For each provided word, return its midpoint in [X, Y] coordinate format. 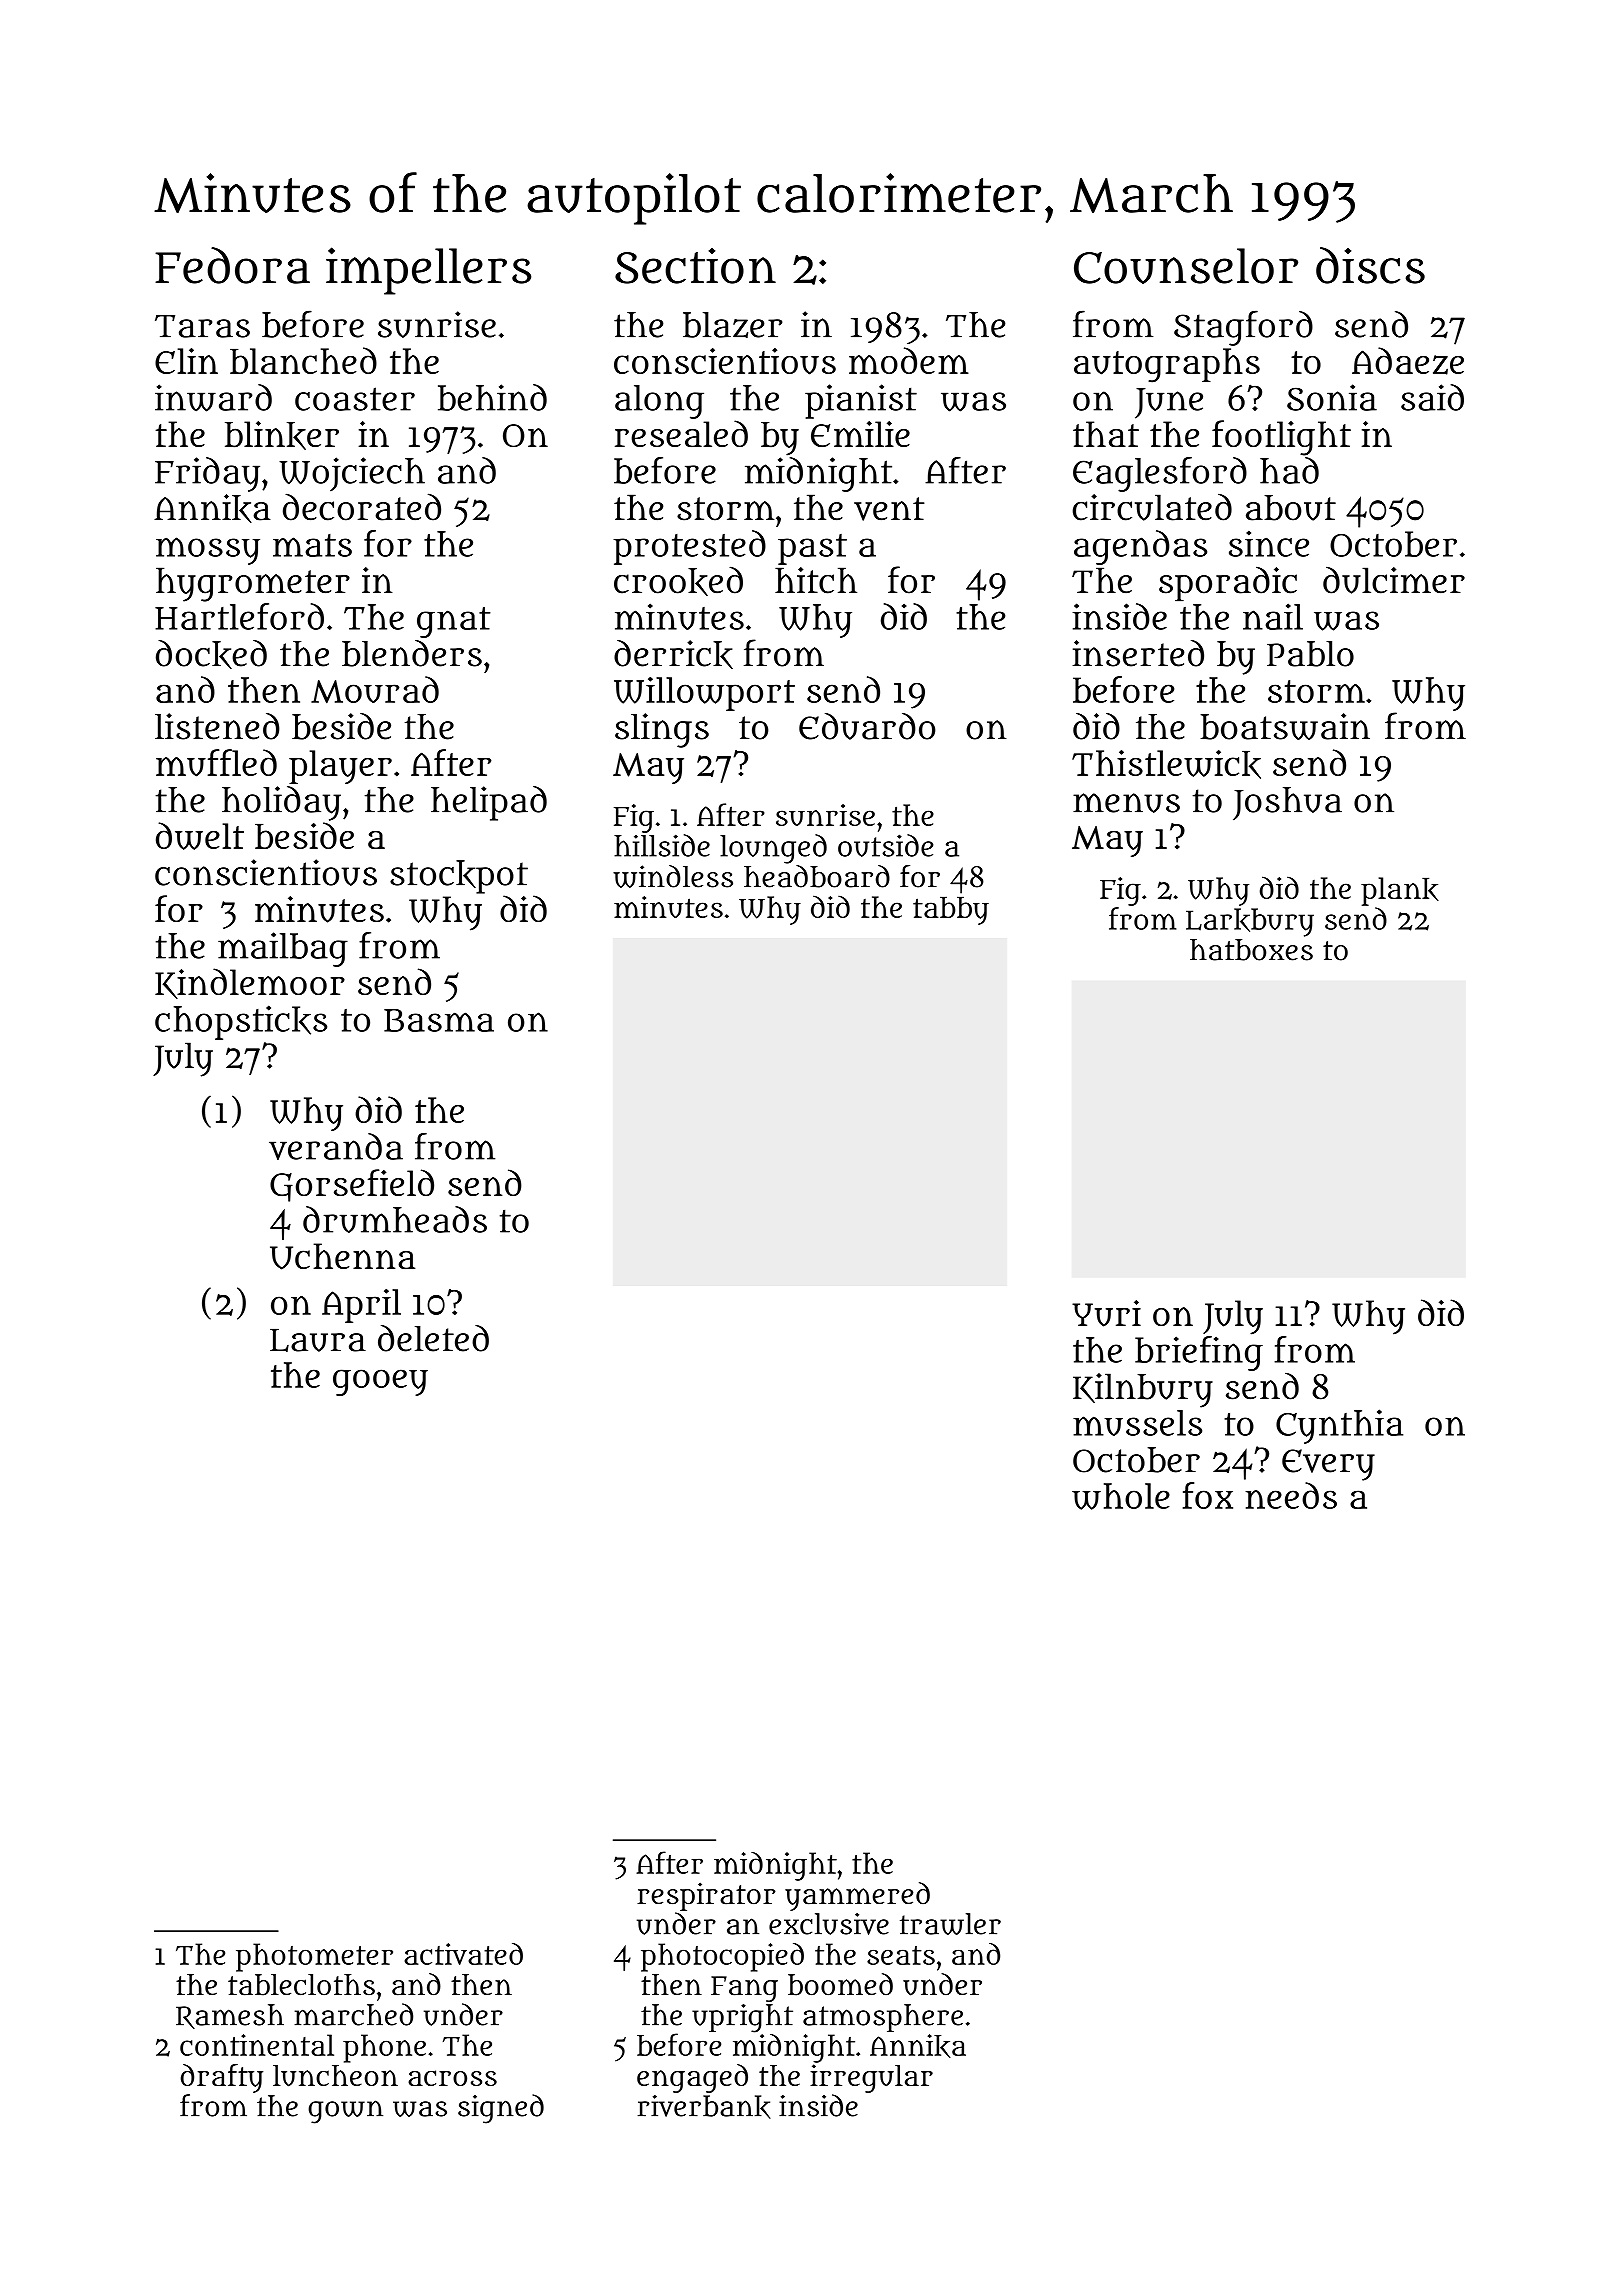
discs [1370, 265]
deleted [433, 1338]
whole [1121, 1496]
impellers [428, 271]
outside [885, 845]
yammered [857, 1896]
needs [1291, 1495]
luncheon [335, 2076]
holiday [281, 803]
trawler [950, 1924]
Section [695, 266]
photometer [314, 1957]
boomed [840, 1984]
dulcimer [1394, 580]
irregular [871, 2078]
